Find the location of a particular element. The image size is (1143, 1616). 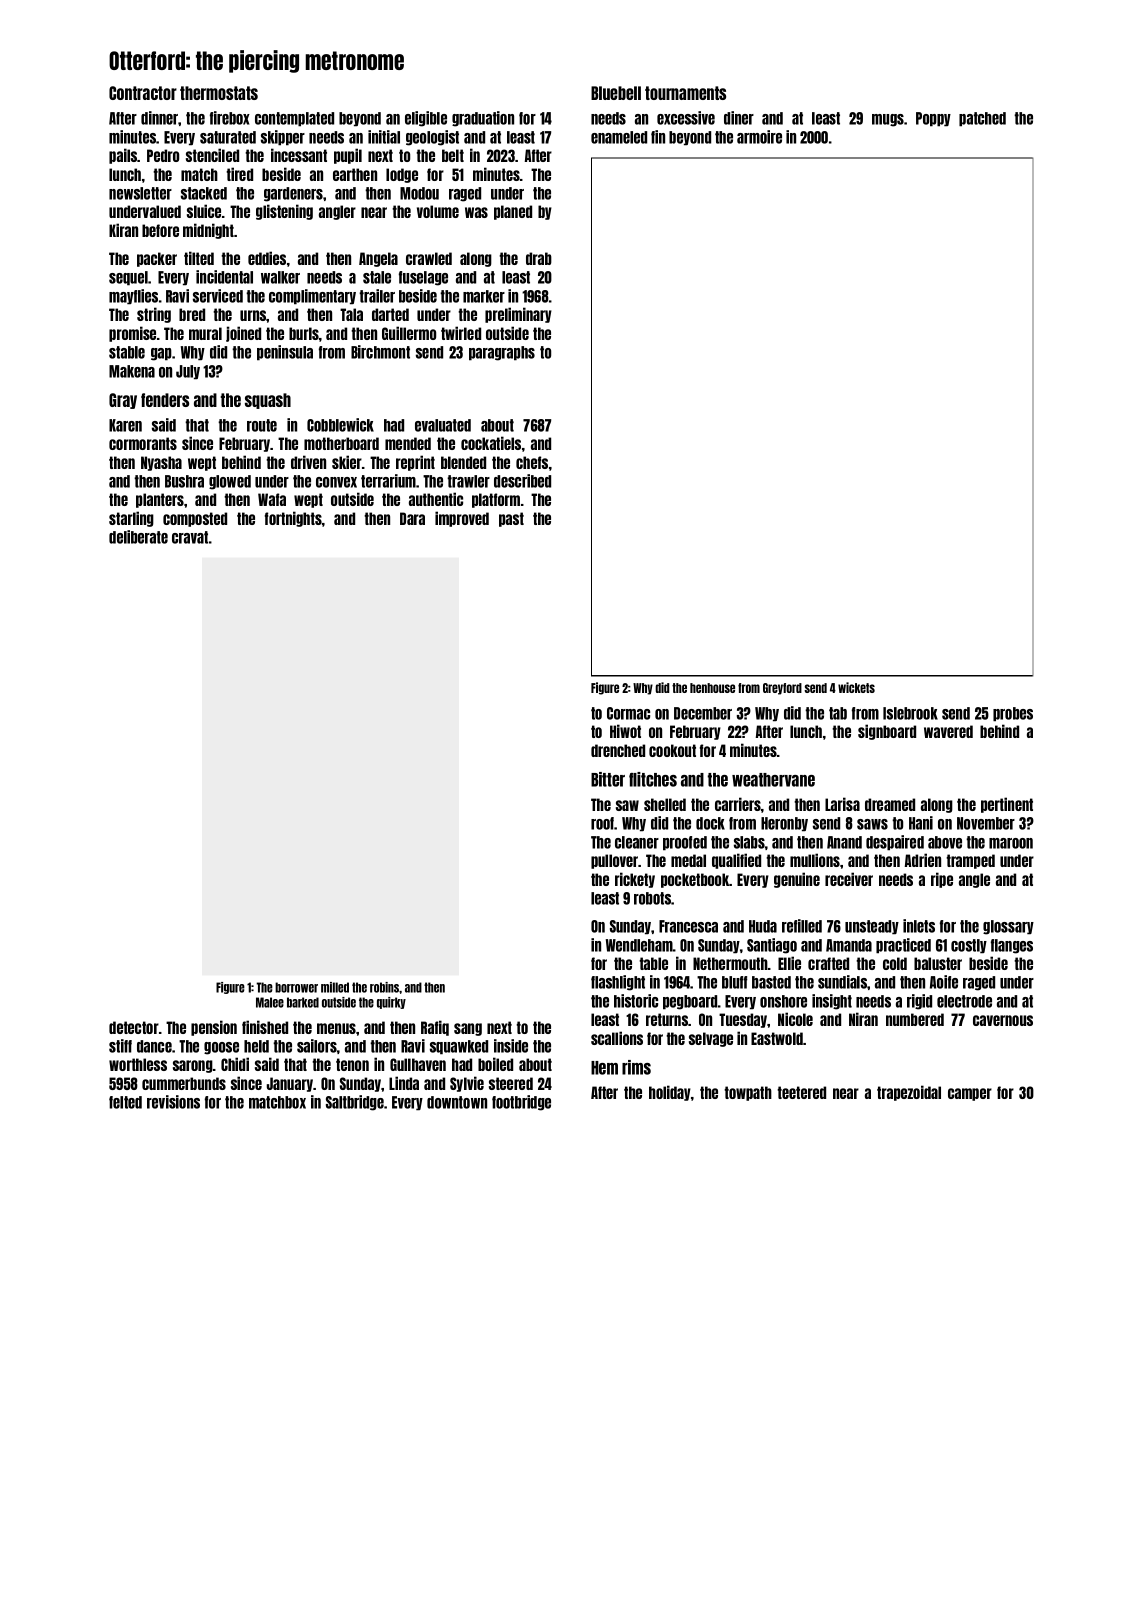

trawler is located at coordinates (468, 481).
